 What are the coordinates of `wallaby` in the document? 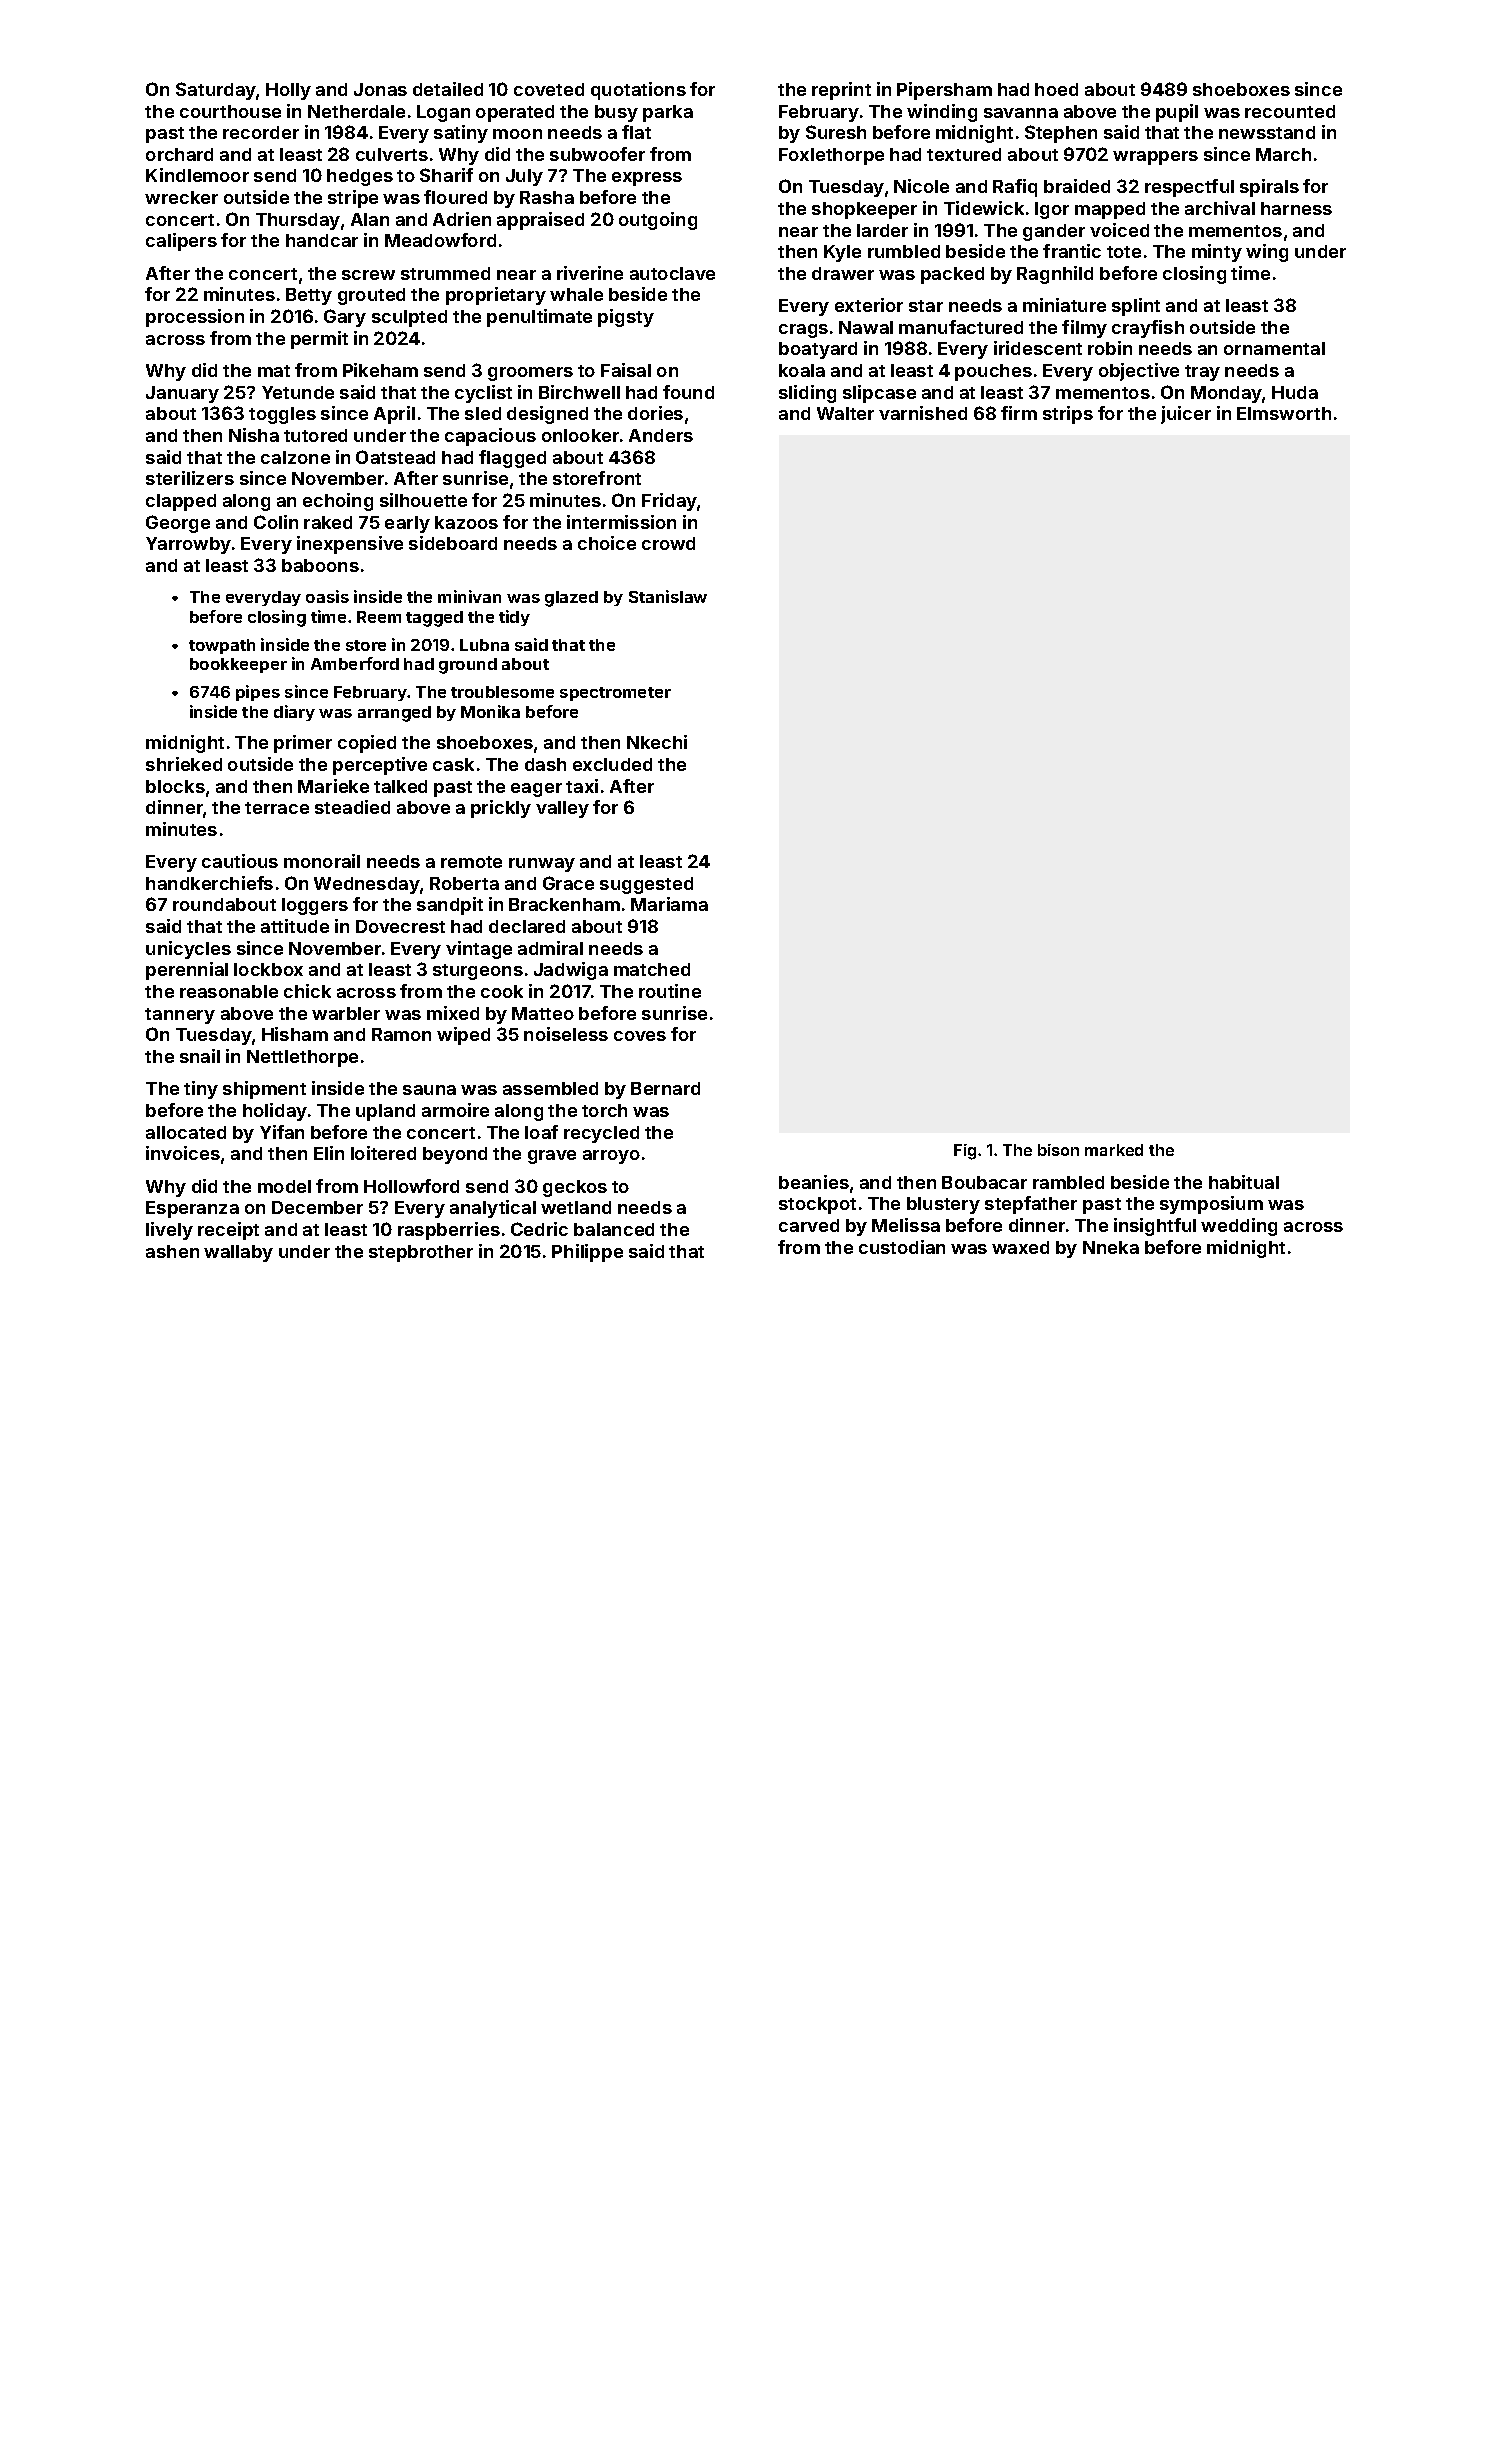 It's located at (238, 1253).
